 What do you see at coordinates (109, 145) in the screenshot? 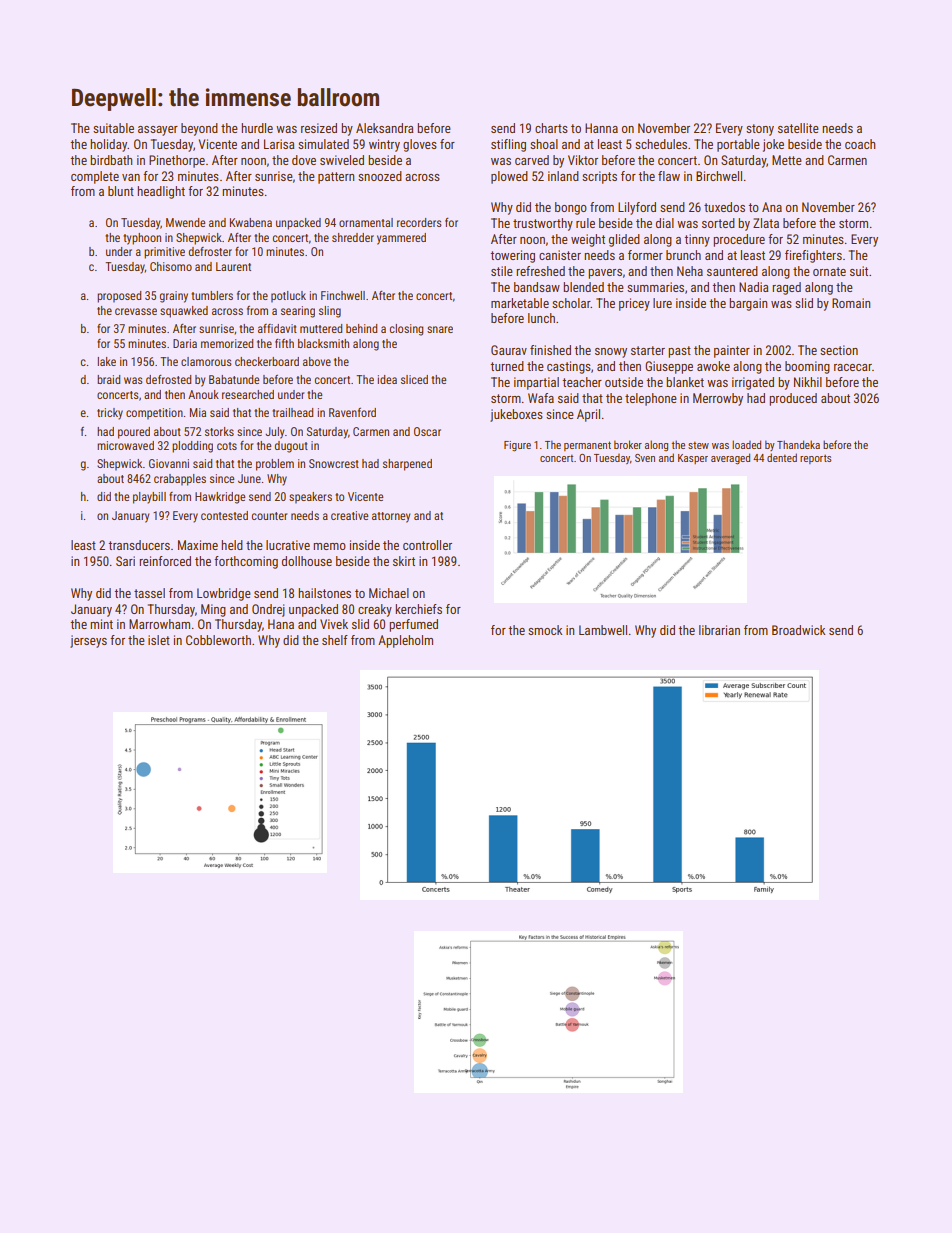
I see `holiday` at bounding box center [109, 145].
